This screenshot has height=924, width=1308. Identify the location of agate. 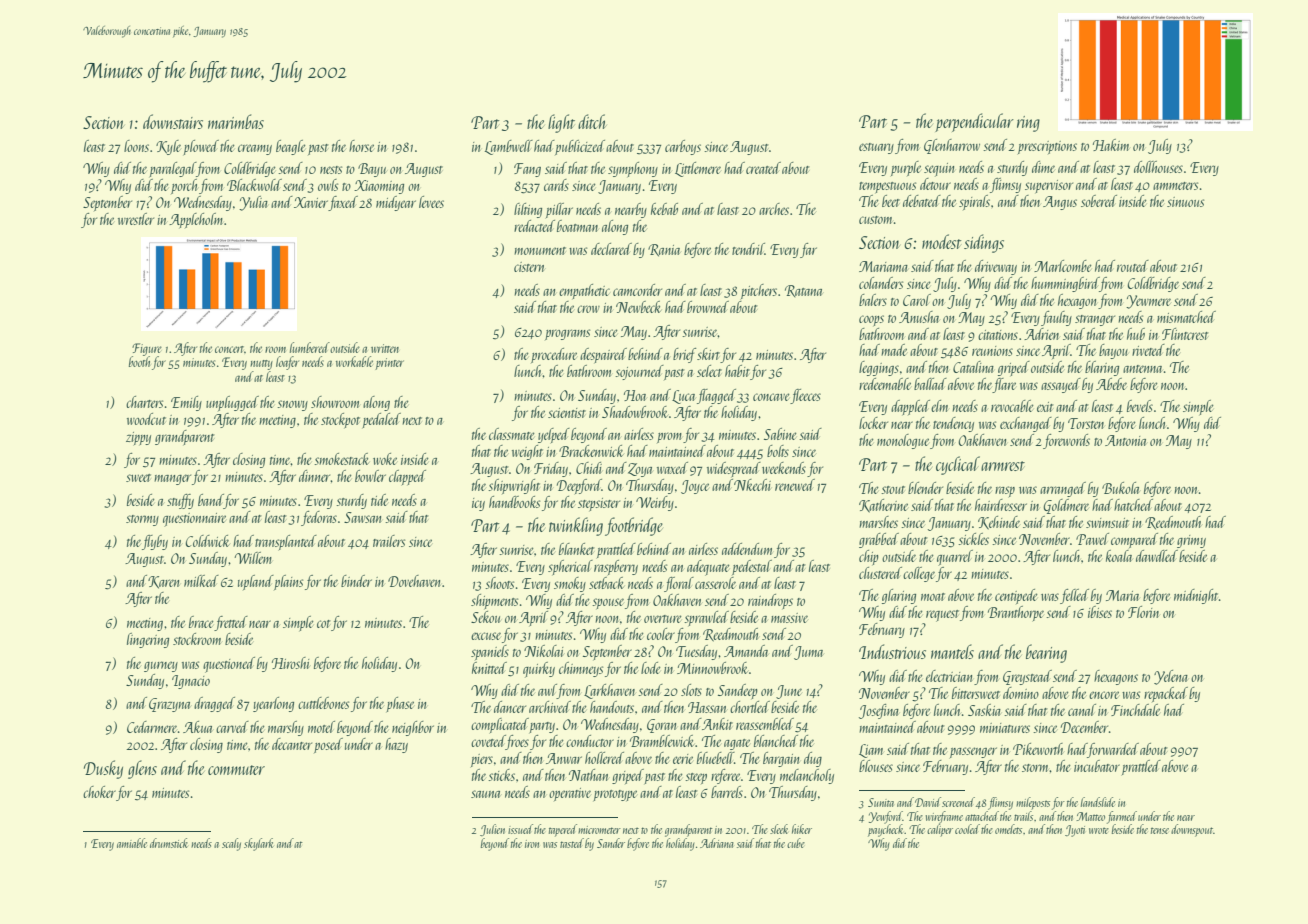
(737, 744).
